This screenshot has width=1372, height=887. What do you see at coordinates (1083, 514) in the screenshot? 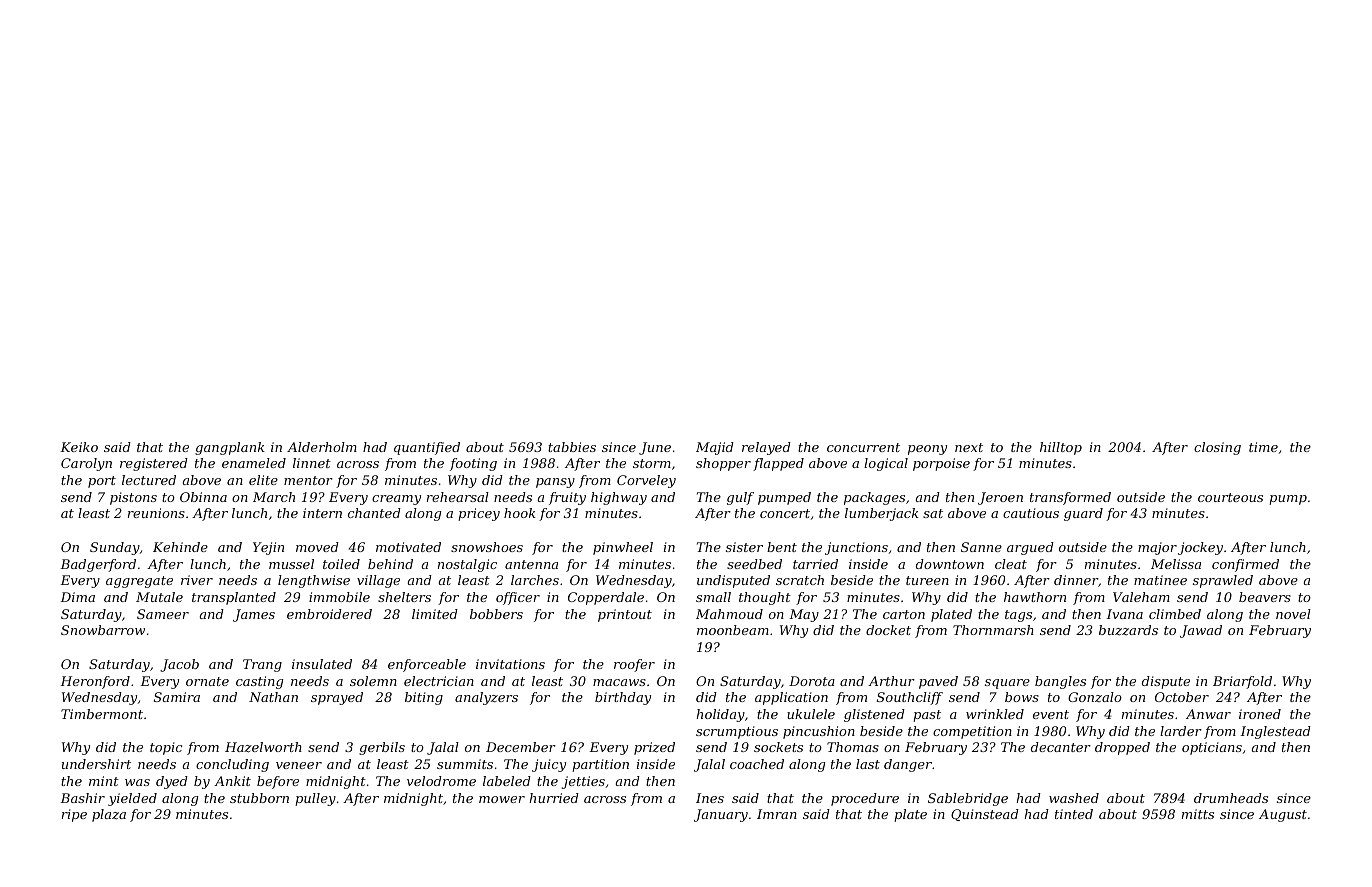
I see `guard` at bounding box center [1083, 514].
